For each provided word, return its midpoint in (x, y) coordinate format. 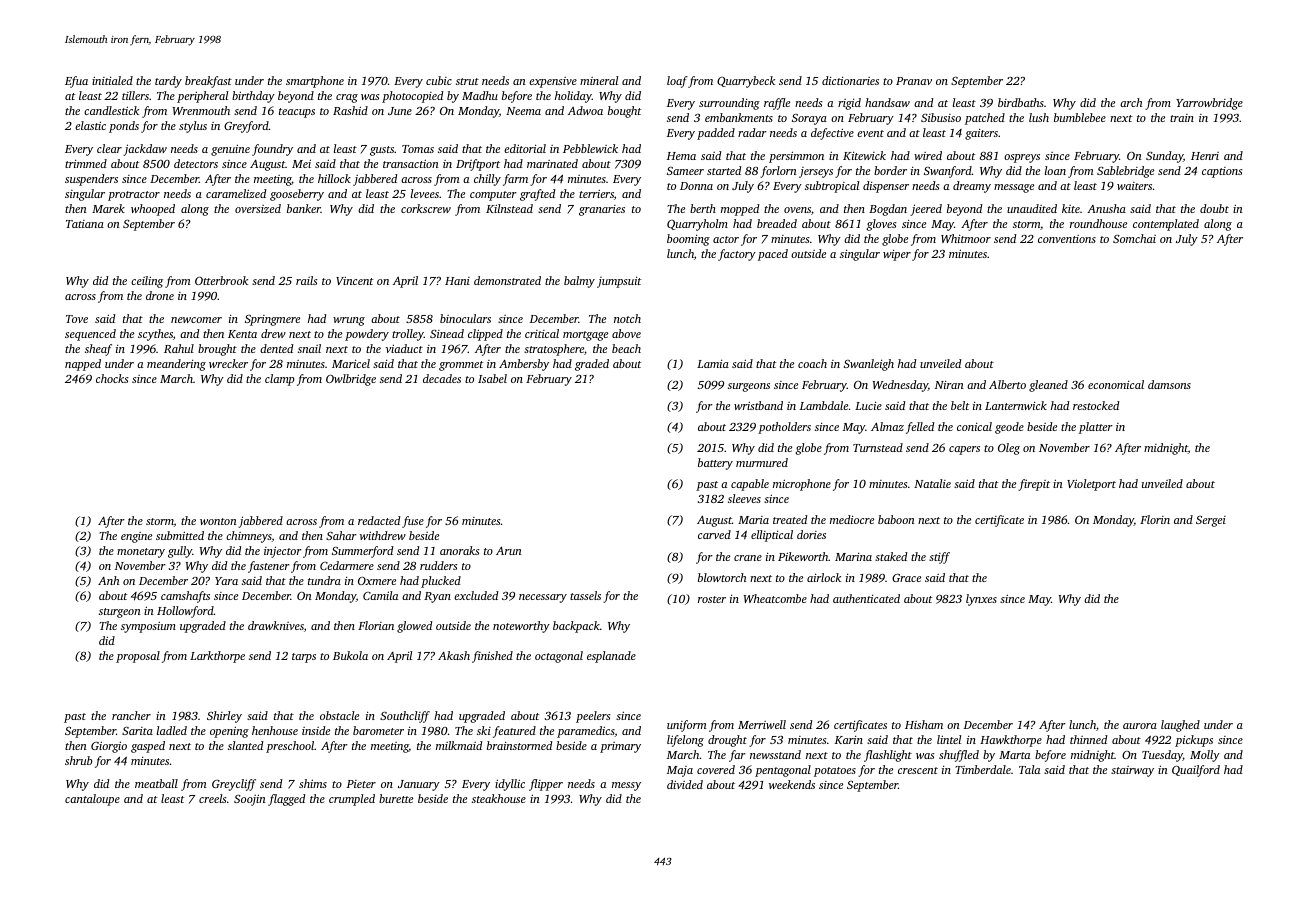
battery (715, 464)
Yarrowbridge (1209, 104)
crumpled (352, 800)
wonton (218, 521)
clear (109, 148)
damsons (1169, 384)
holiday (573, 97)
